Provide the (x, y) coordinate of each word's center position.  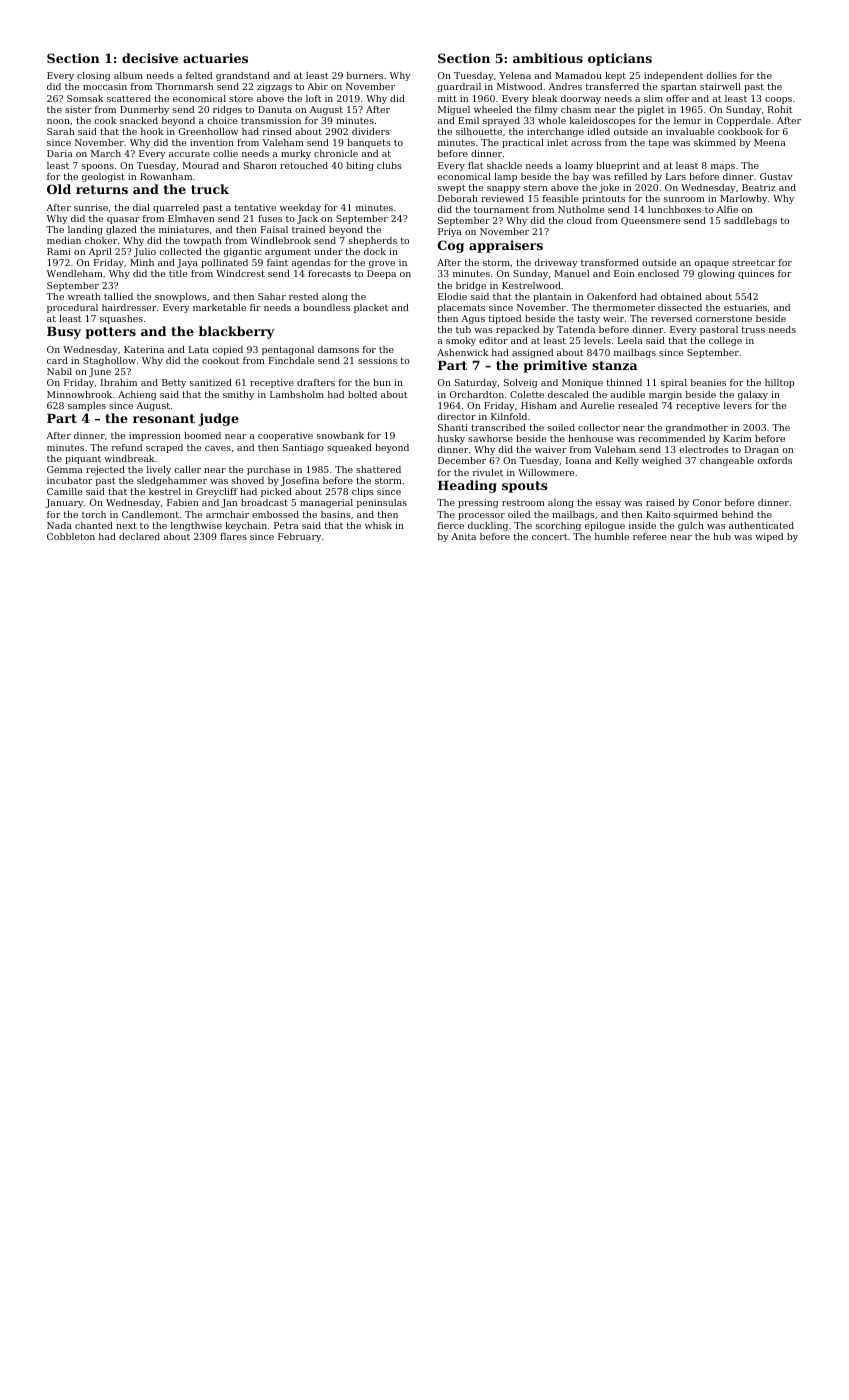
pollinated (224, 263)
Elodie (452, 296)
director (457, 416)
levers (738, 405)
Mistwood (519, 86)
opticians (620, 59)
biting (360, 166)
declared (139, 536)
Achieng (137, 395)
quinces (756, 274)
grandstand (243, 76)
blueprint (618, 166)
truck (210, 189)
